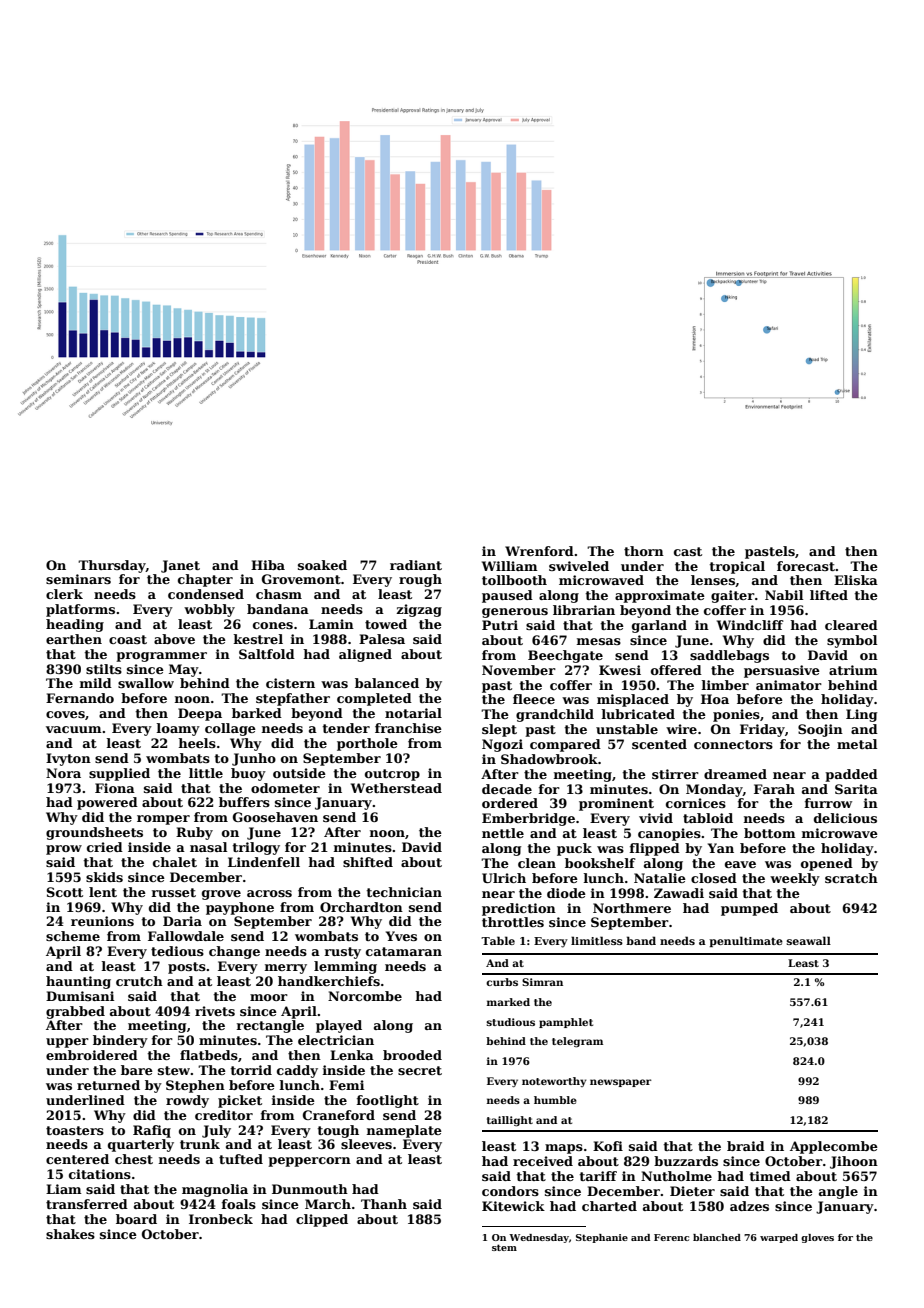 This screenshot has width=924, height=1308. I want to click on towed, so click(386, 624).
